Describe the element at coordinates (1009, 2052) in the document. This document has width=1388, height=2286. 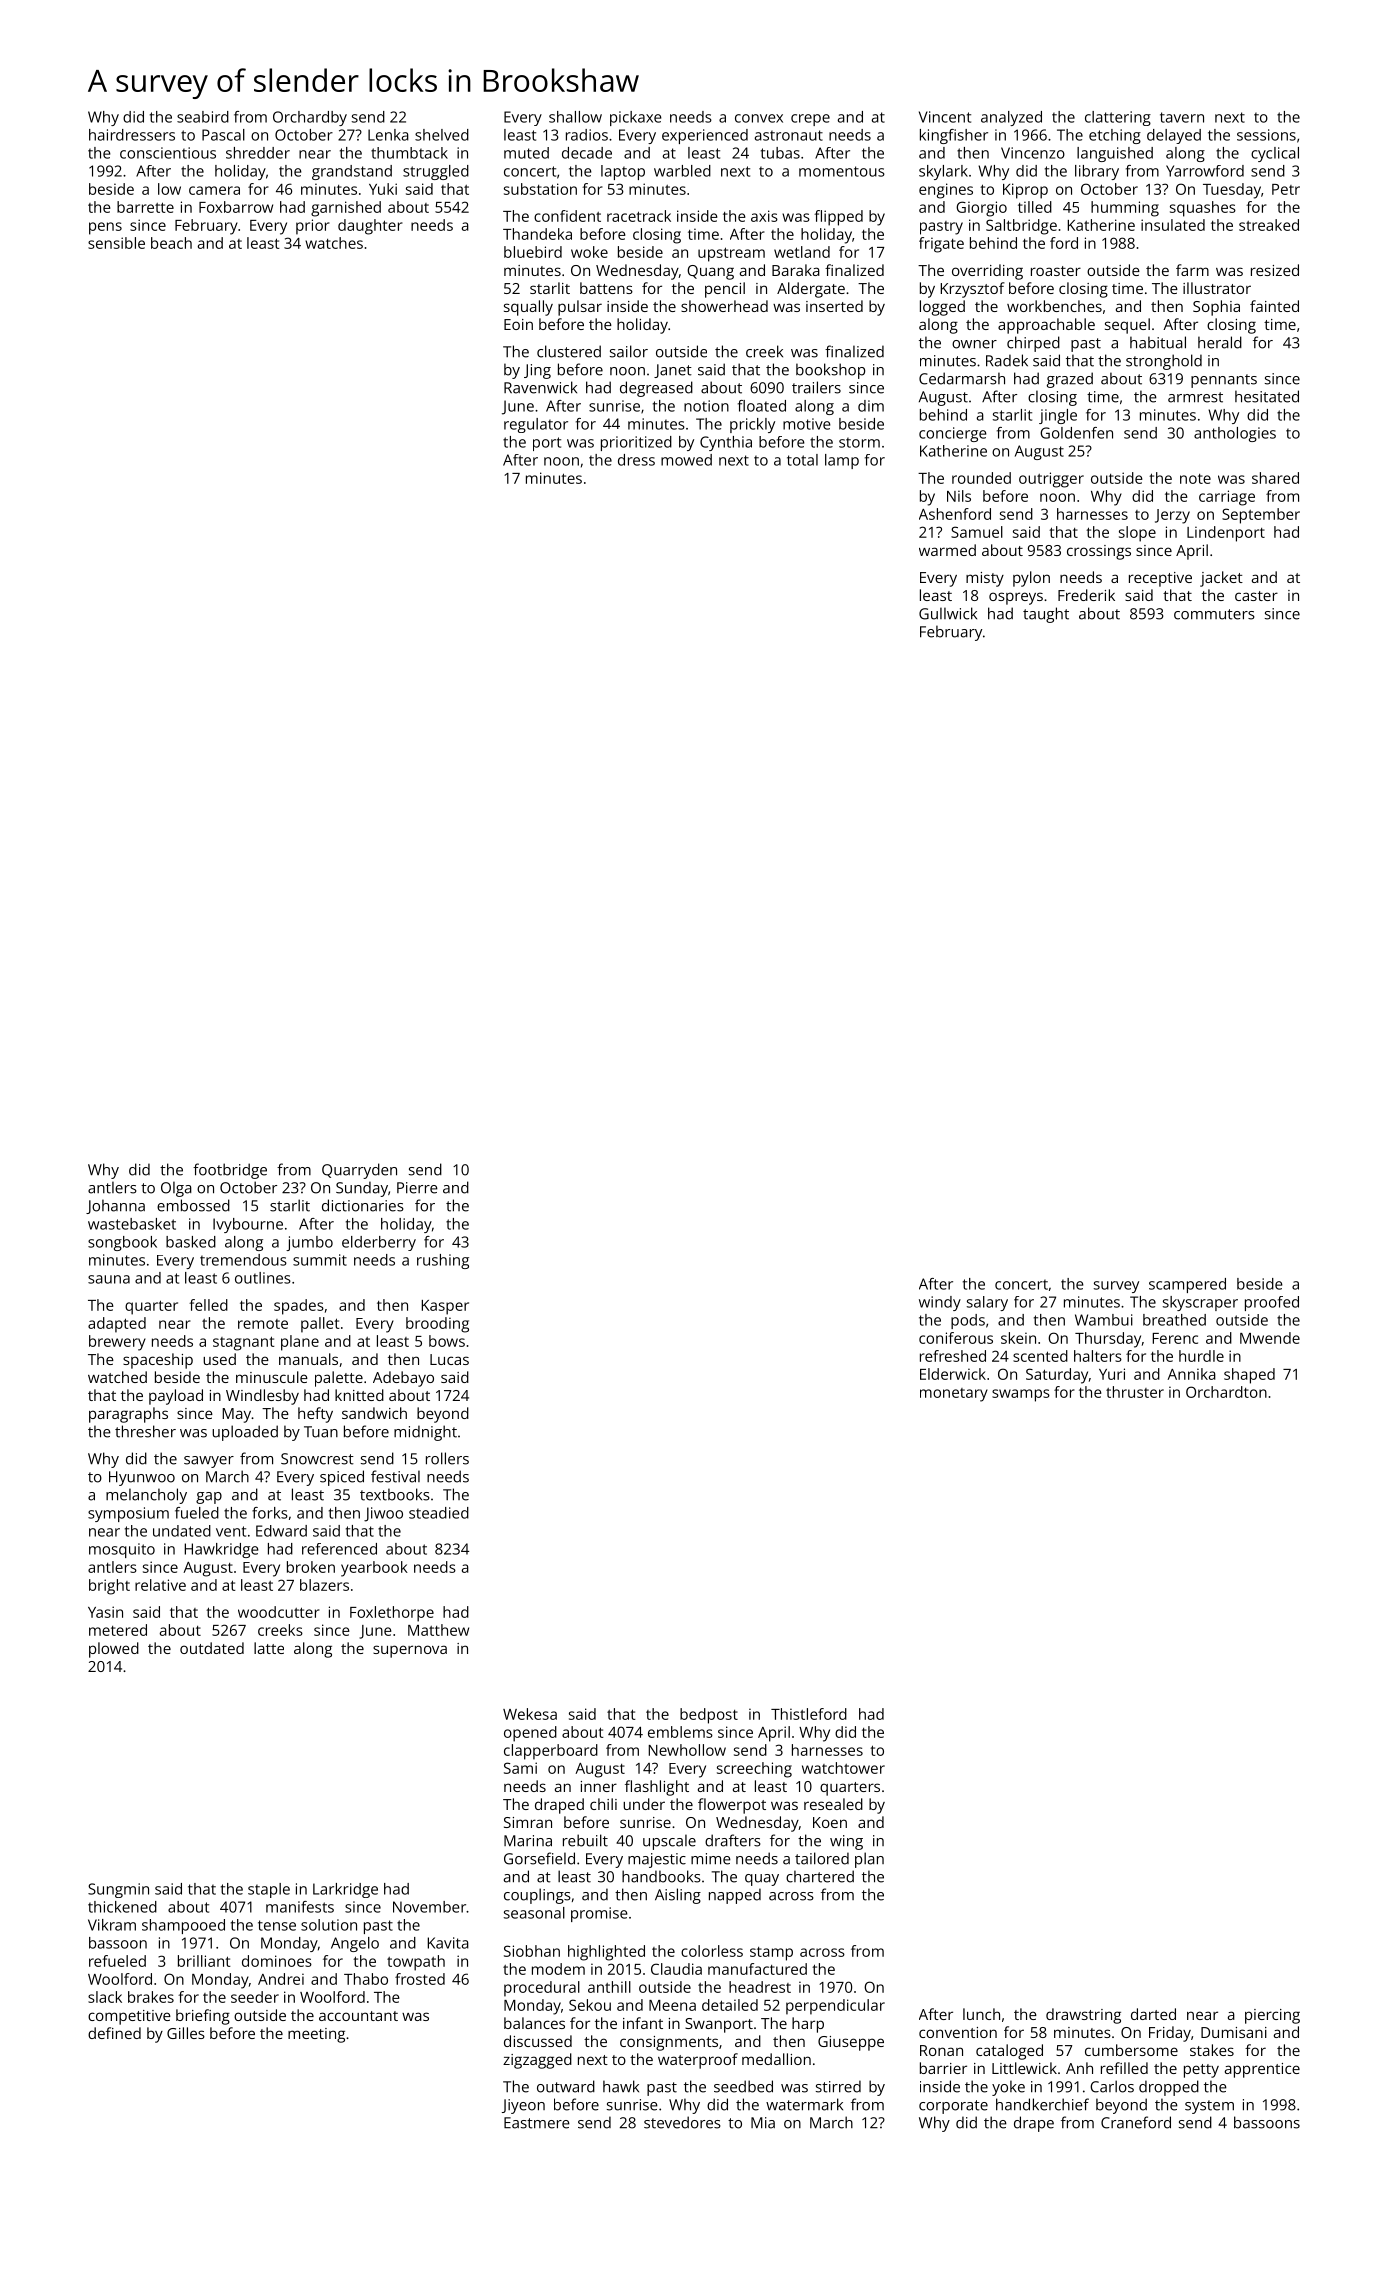
I see `cataloged` at that location.
